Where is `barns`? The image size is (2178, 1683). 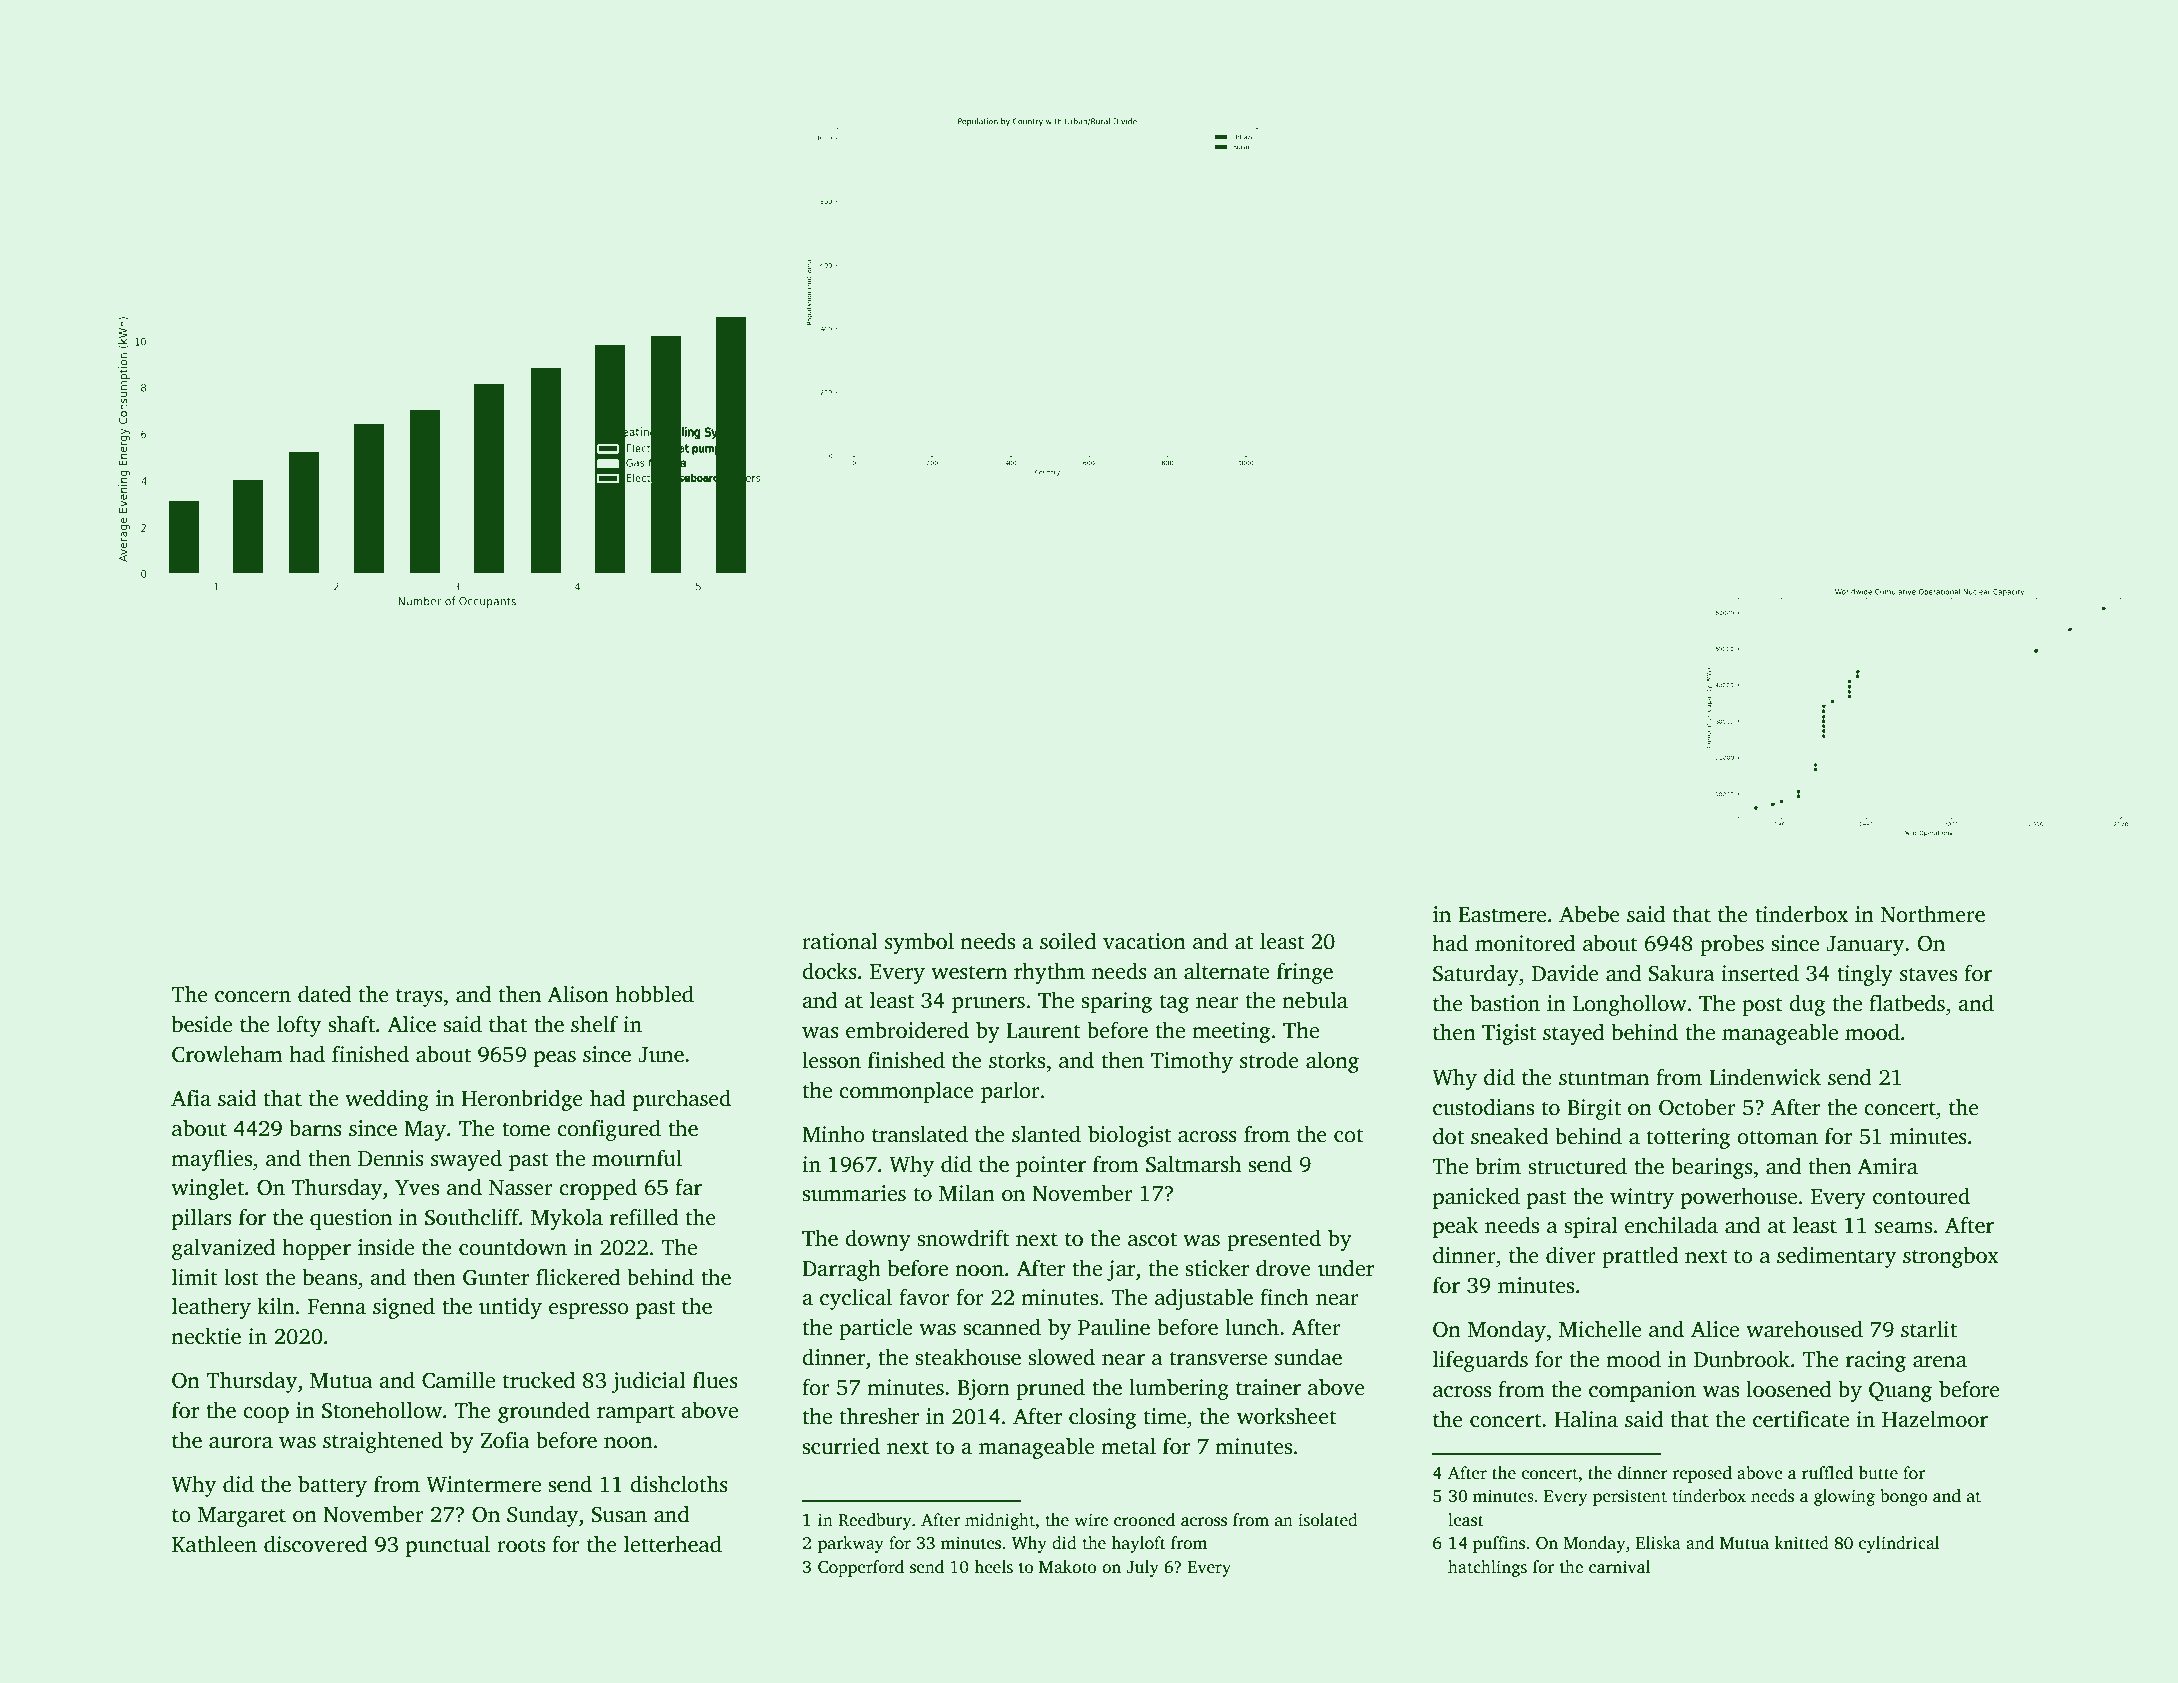
barns is located at coordinates (315, 1128).
